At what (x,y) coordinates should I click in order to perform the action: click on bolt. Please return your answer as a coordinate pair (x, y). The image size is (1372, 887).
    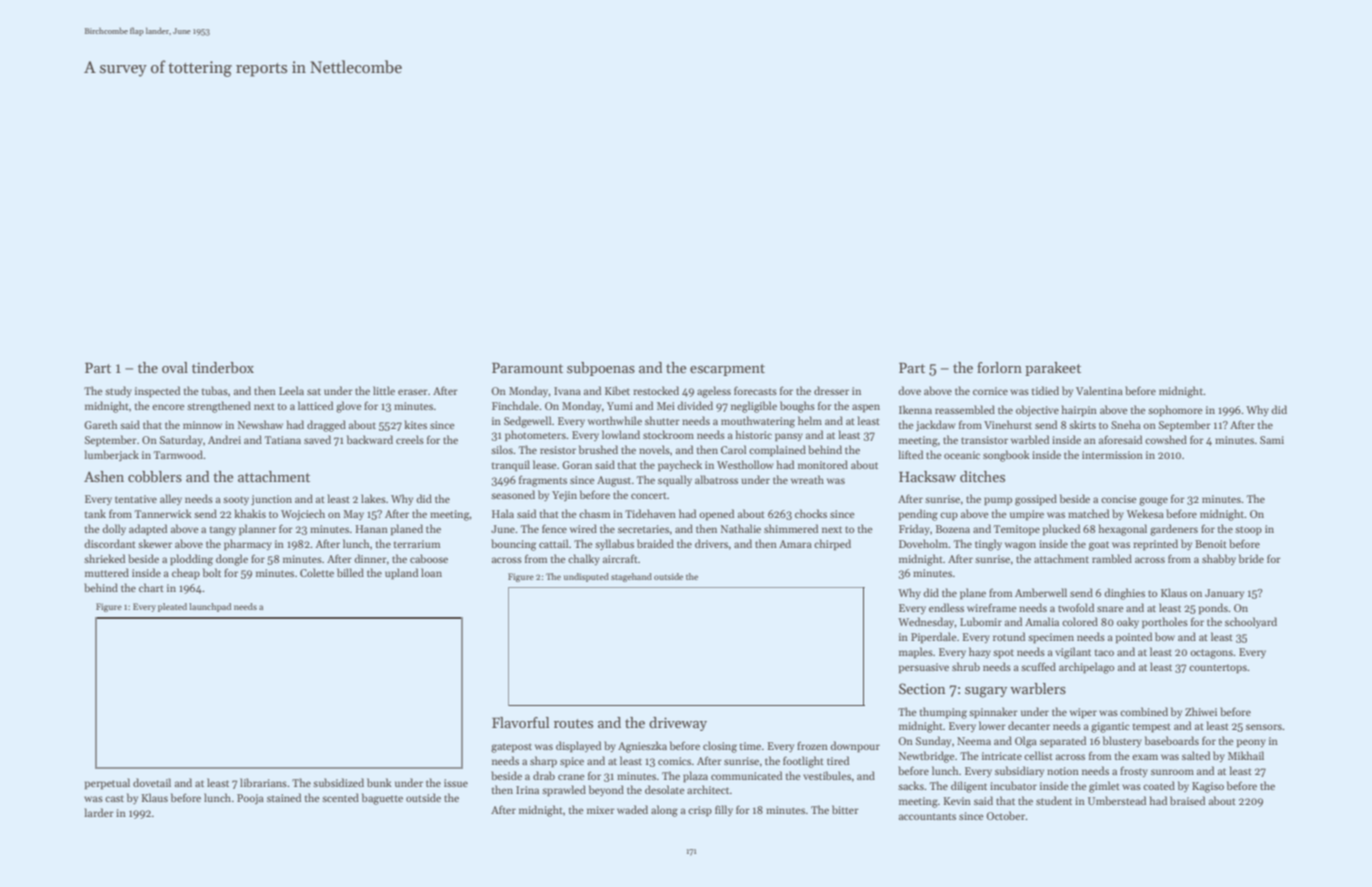
    Looking at the image, I should click on (212, 572).
